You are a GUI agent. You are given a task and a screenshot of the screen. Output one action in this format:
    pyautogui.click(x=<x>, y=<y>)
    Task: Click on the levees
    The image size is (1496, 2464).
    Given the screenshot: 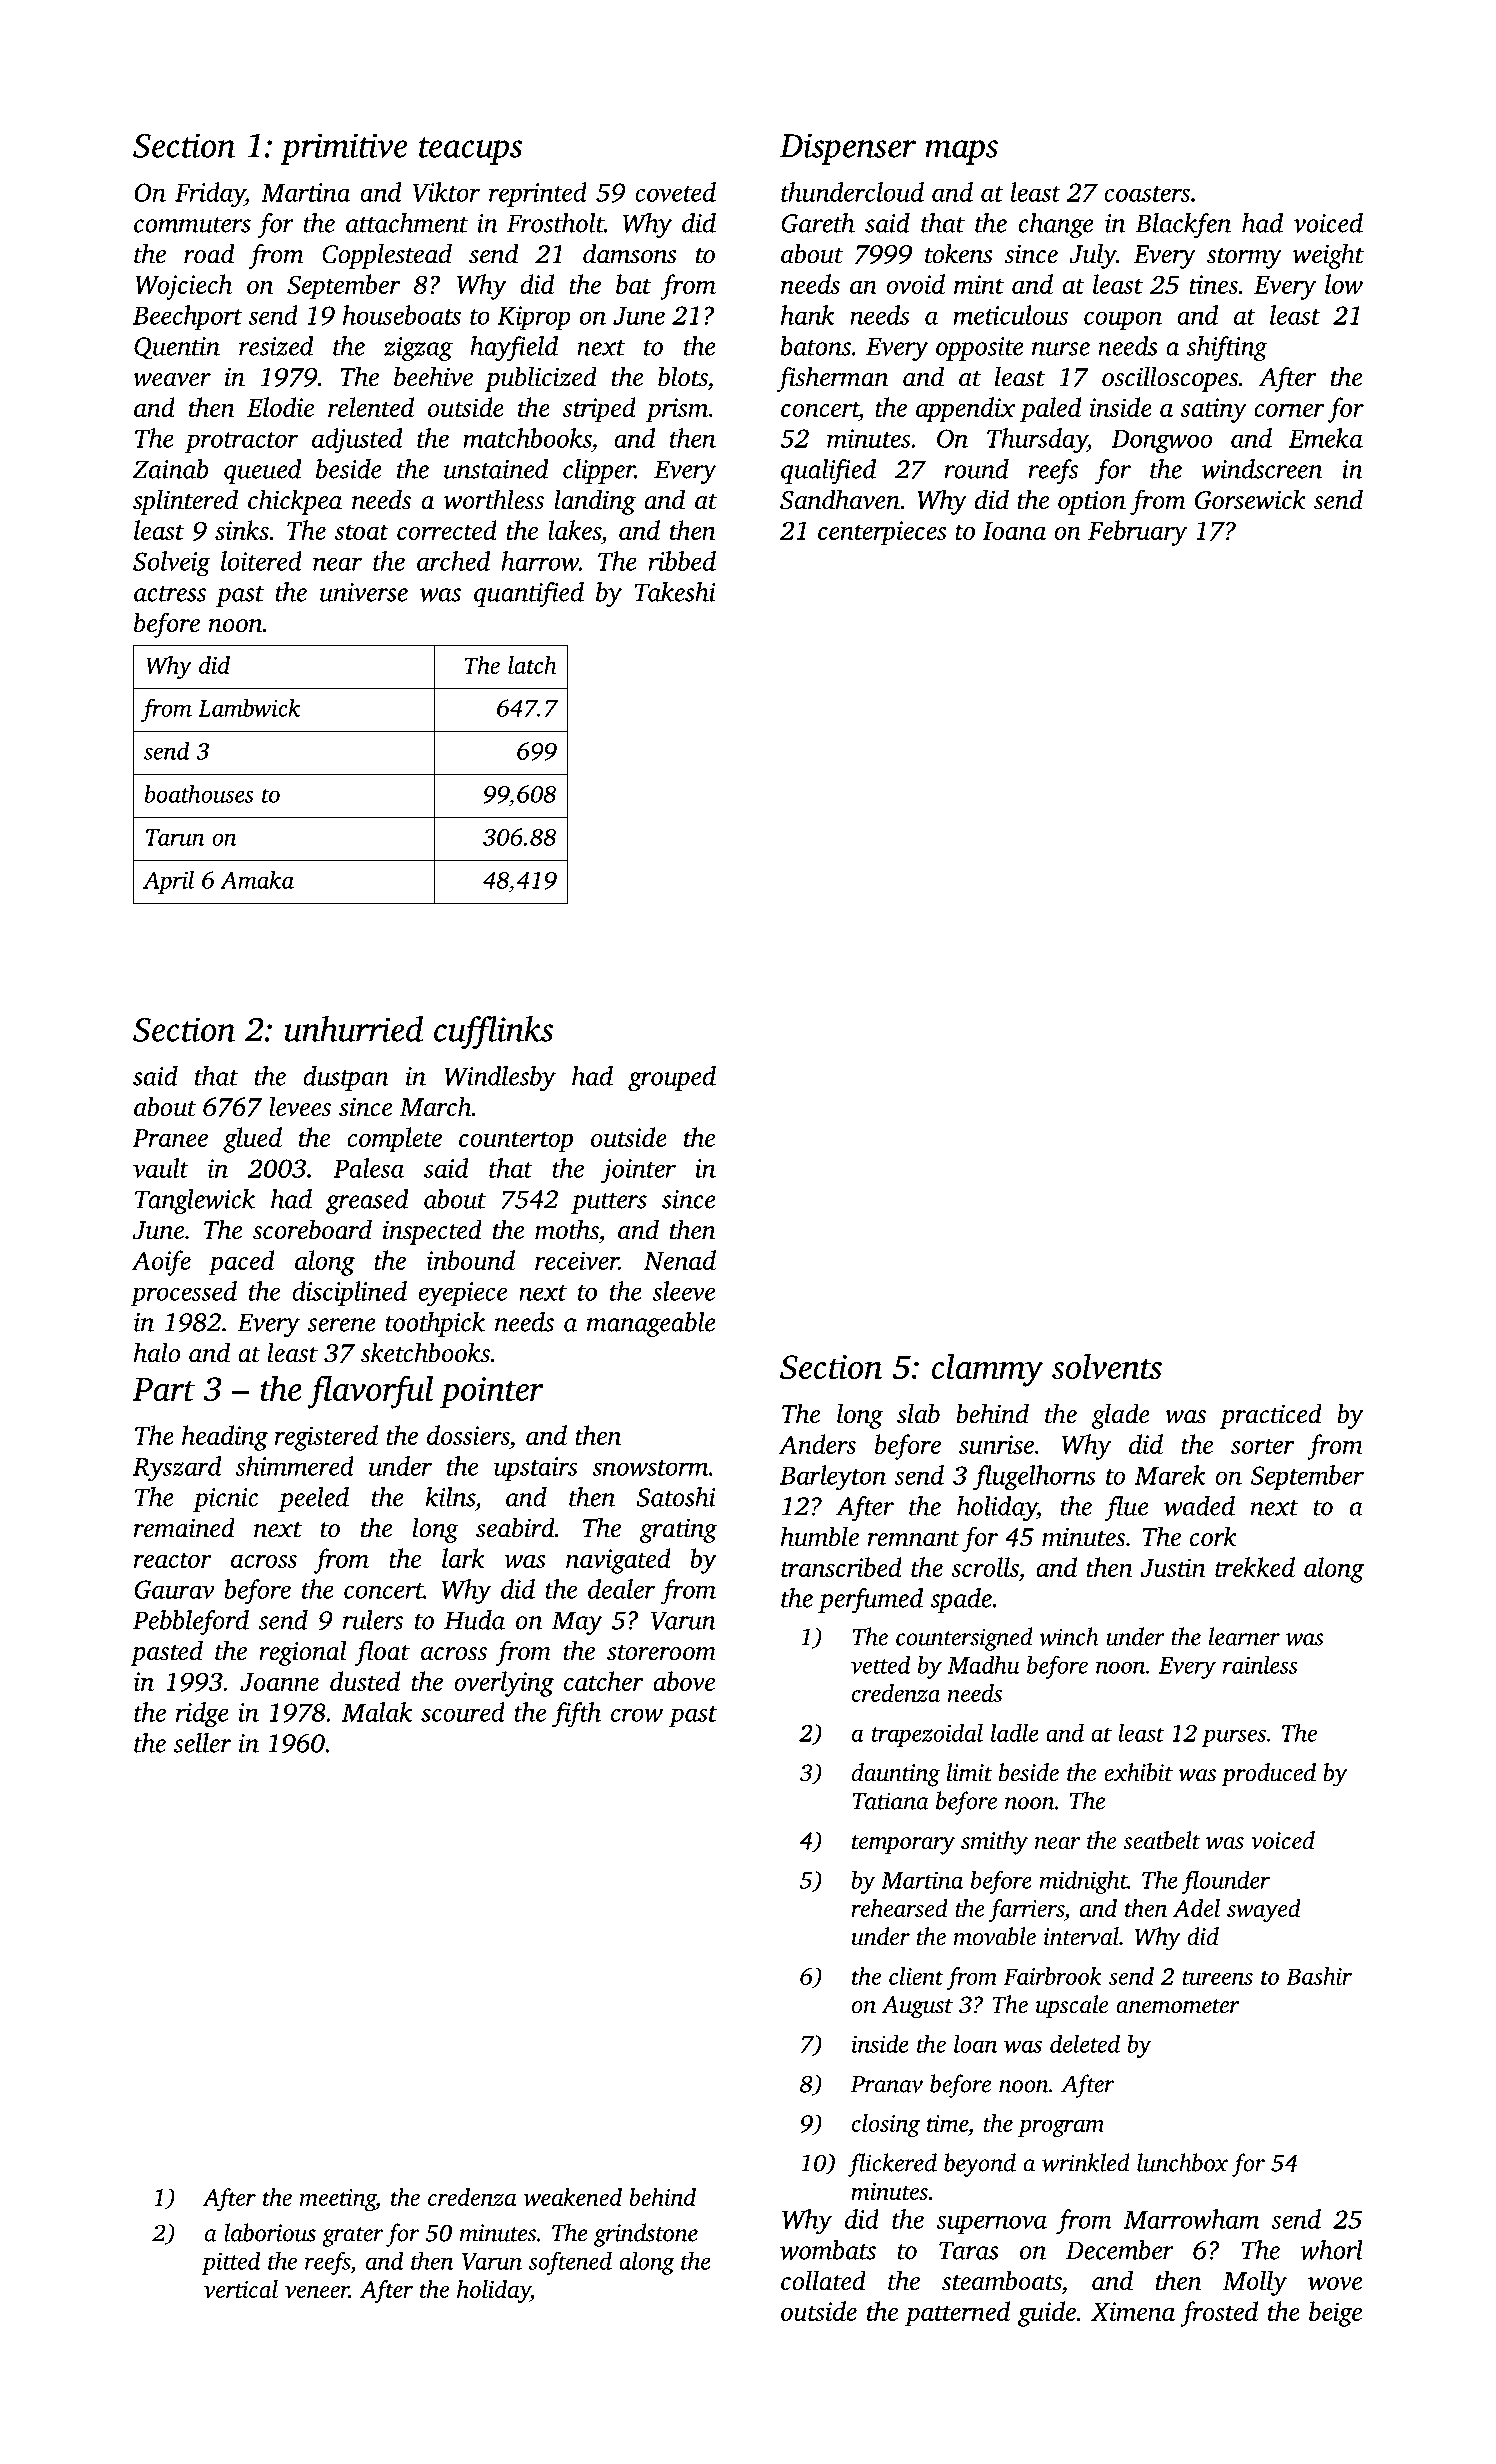 What is the action you would take?
    pyautogui.click(x=300, y=1106)
